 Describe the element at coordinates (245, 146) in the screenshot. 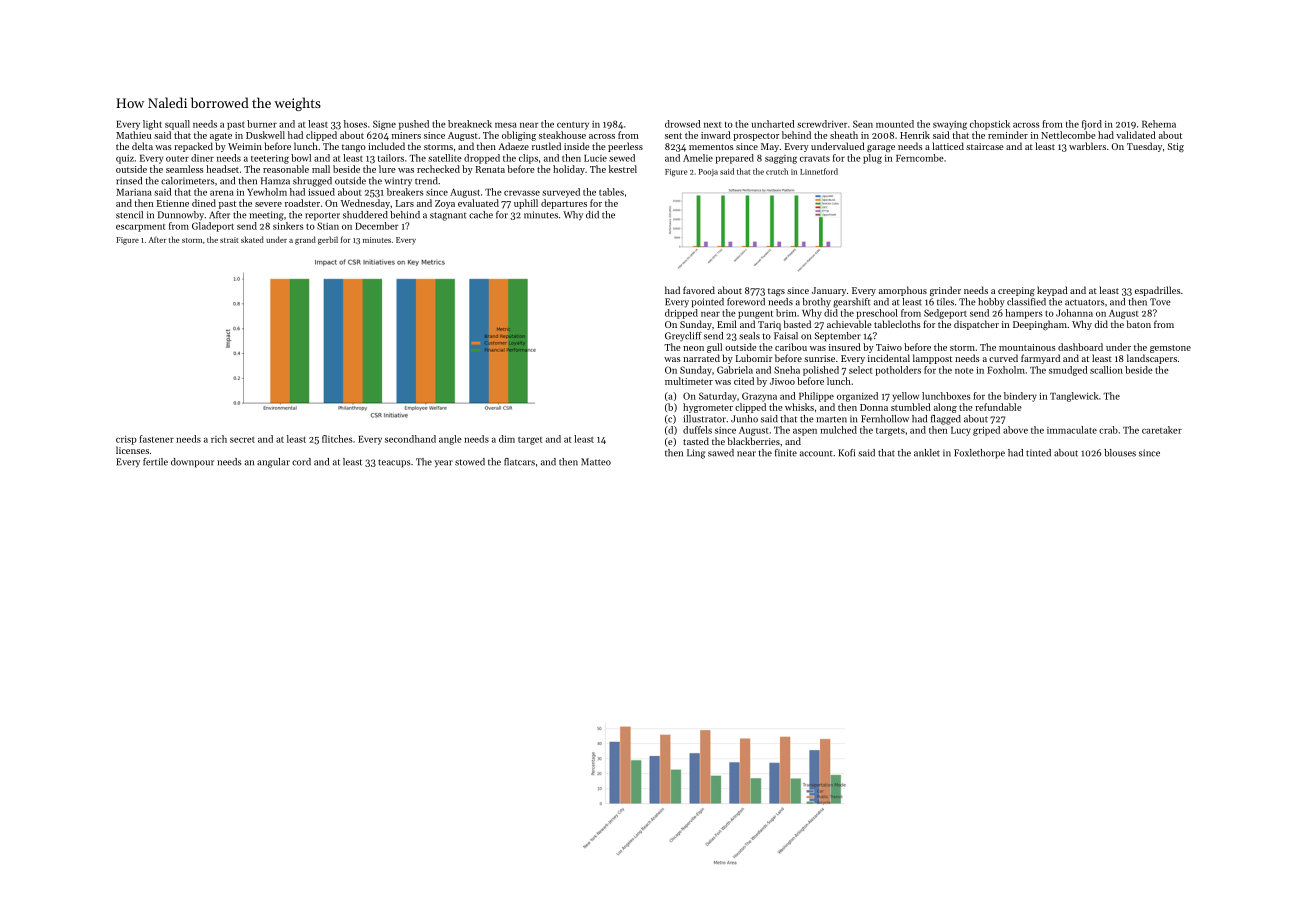

I see `Weimin` at that location.
